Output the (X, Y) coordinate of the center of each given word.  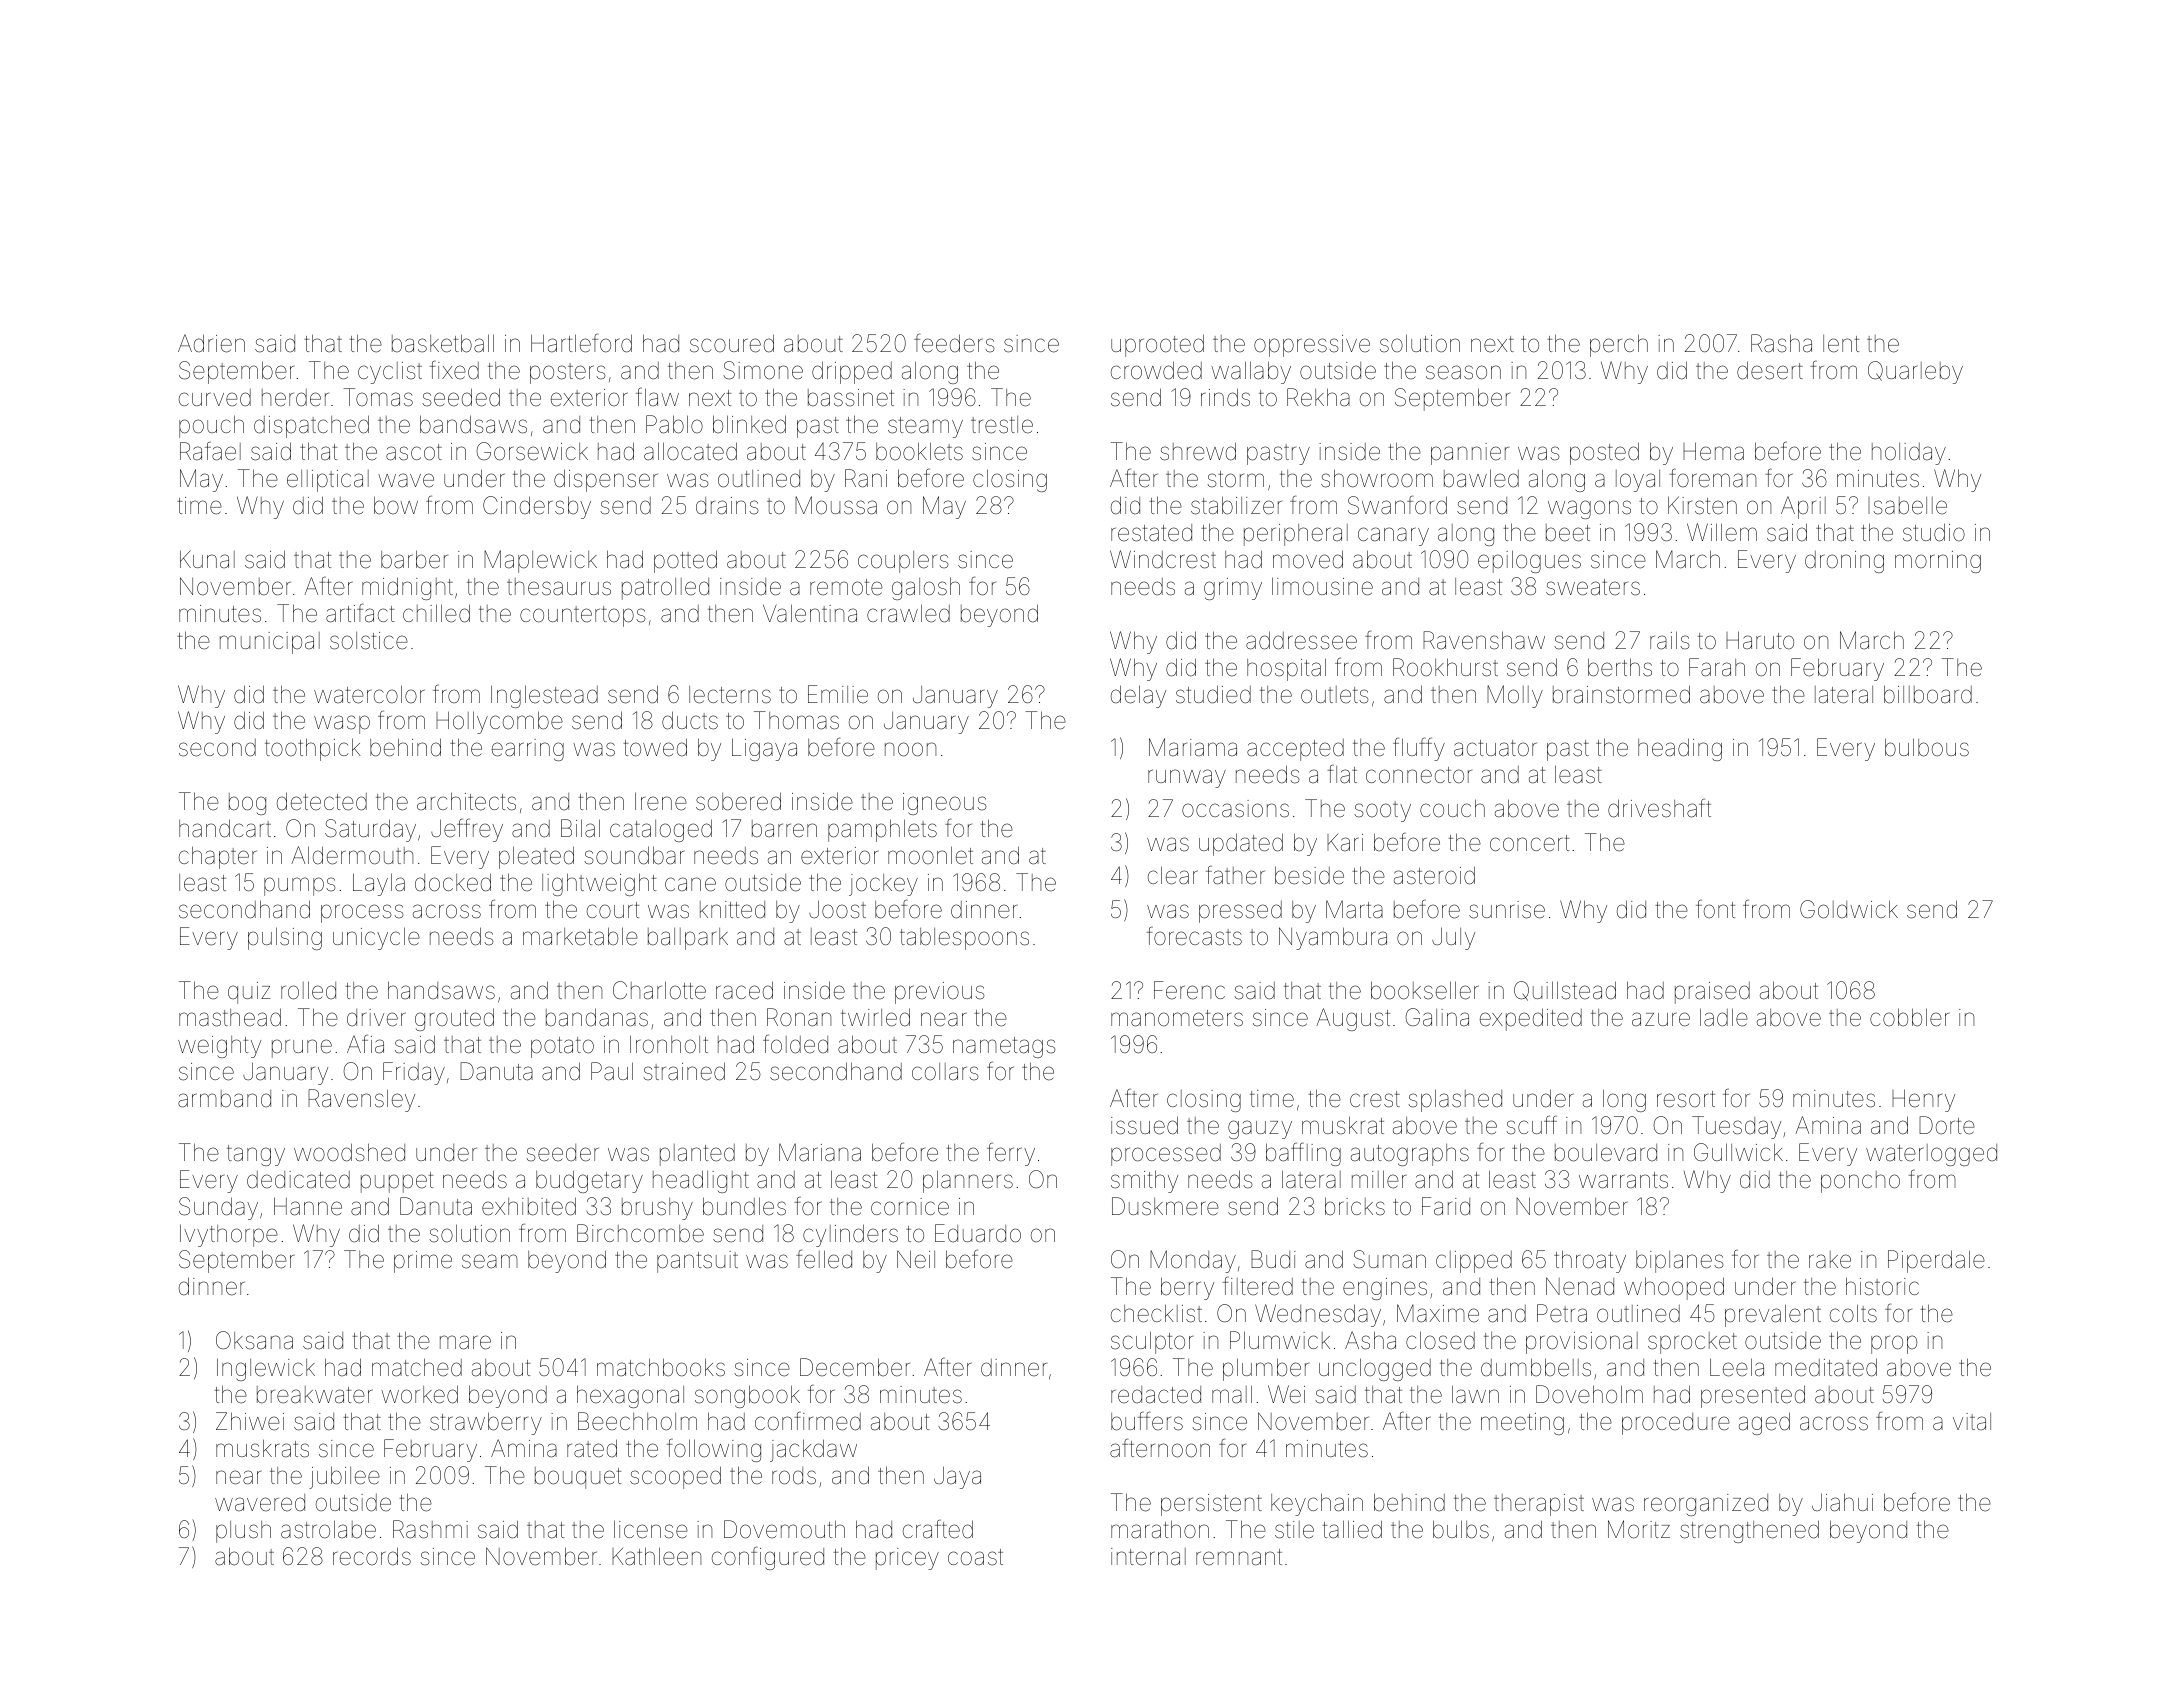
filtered (1257, 1286)
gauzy (1260, 1129)
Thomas (796, 720)
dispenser (606, 480)
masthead (230, 1017)
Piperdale (1936, 1261)
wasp (342, 724)
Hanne (308, 1206)
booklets (919, 451)
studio (1934, 532)
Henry (1923, 1100)
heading (1680, 749)
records (372, 1556)
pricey (907, 1559)
